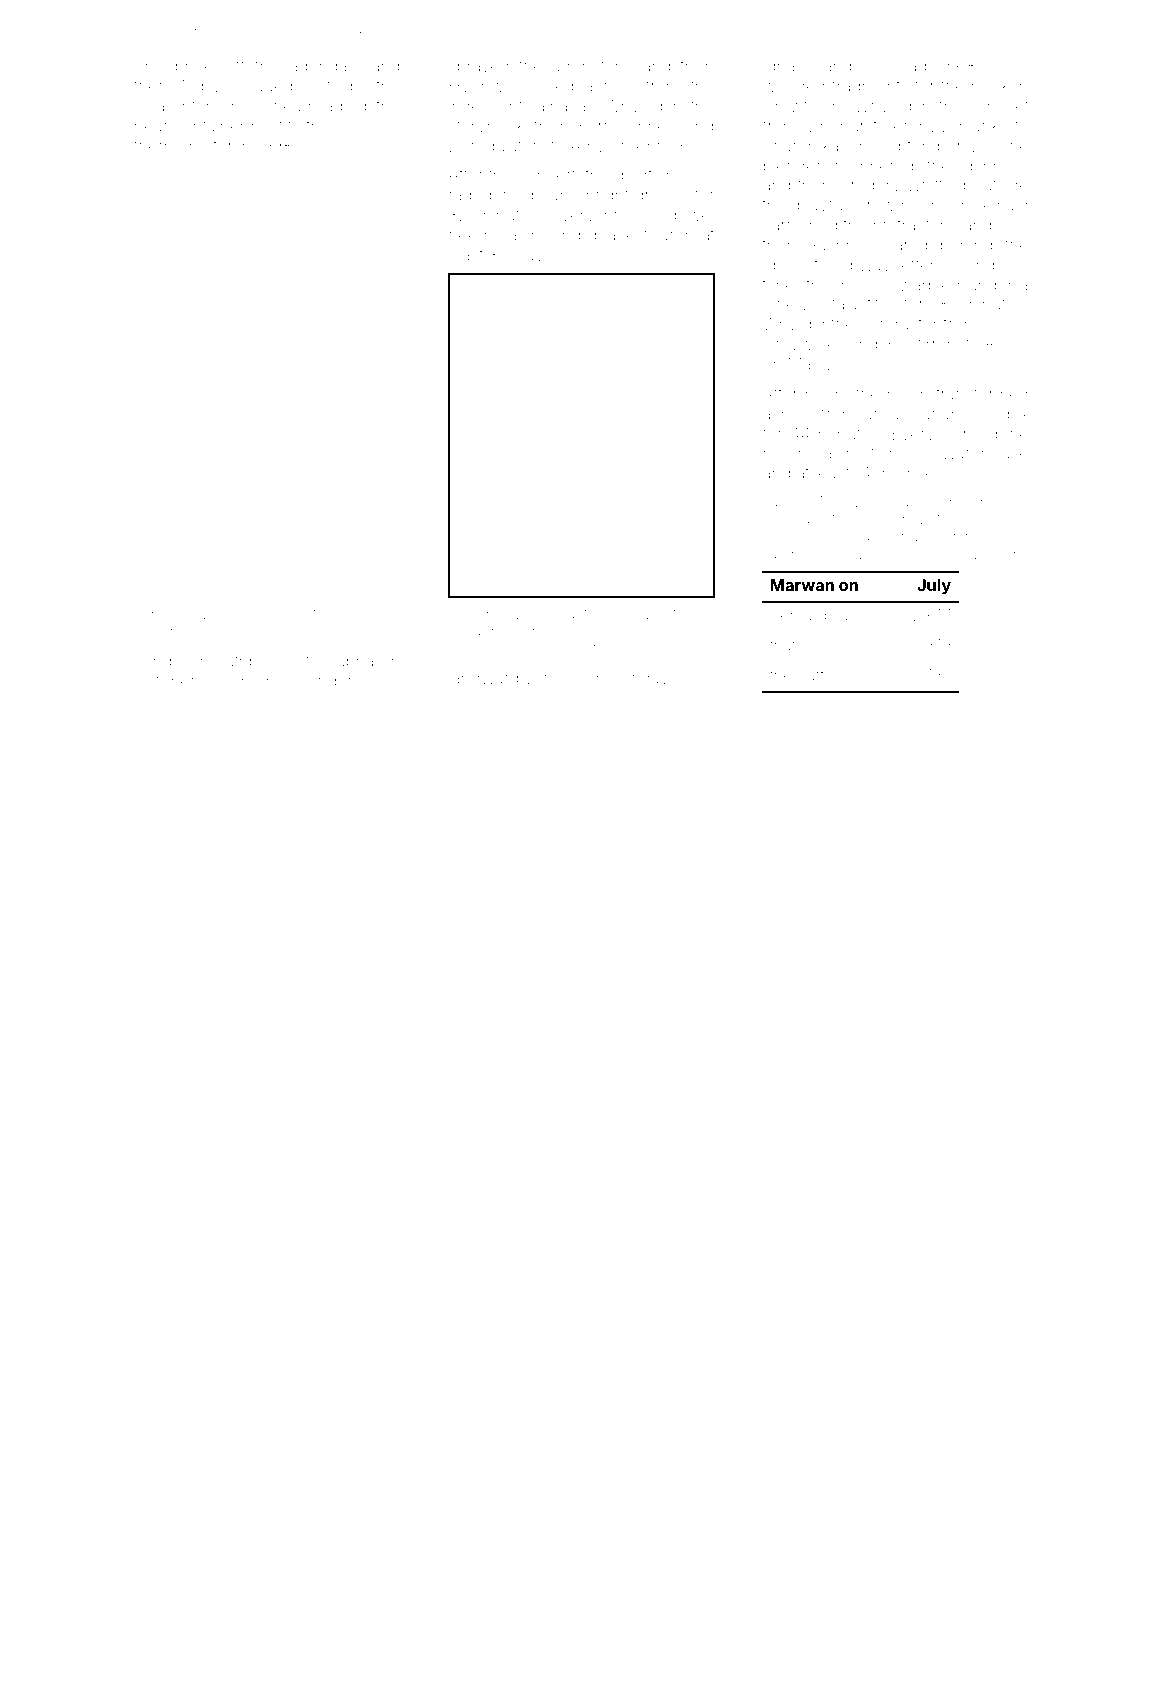 This screenshot has width=1163, height=1684. What do you see at coordinates (778, 519) in the screenshot?
I see `totes` at bounding box center [778, 519].
